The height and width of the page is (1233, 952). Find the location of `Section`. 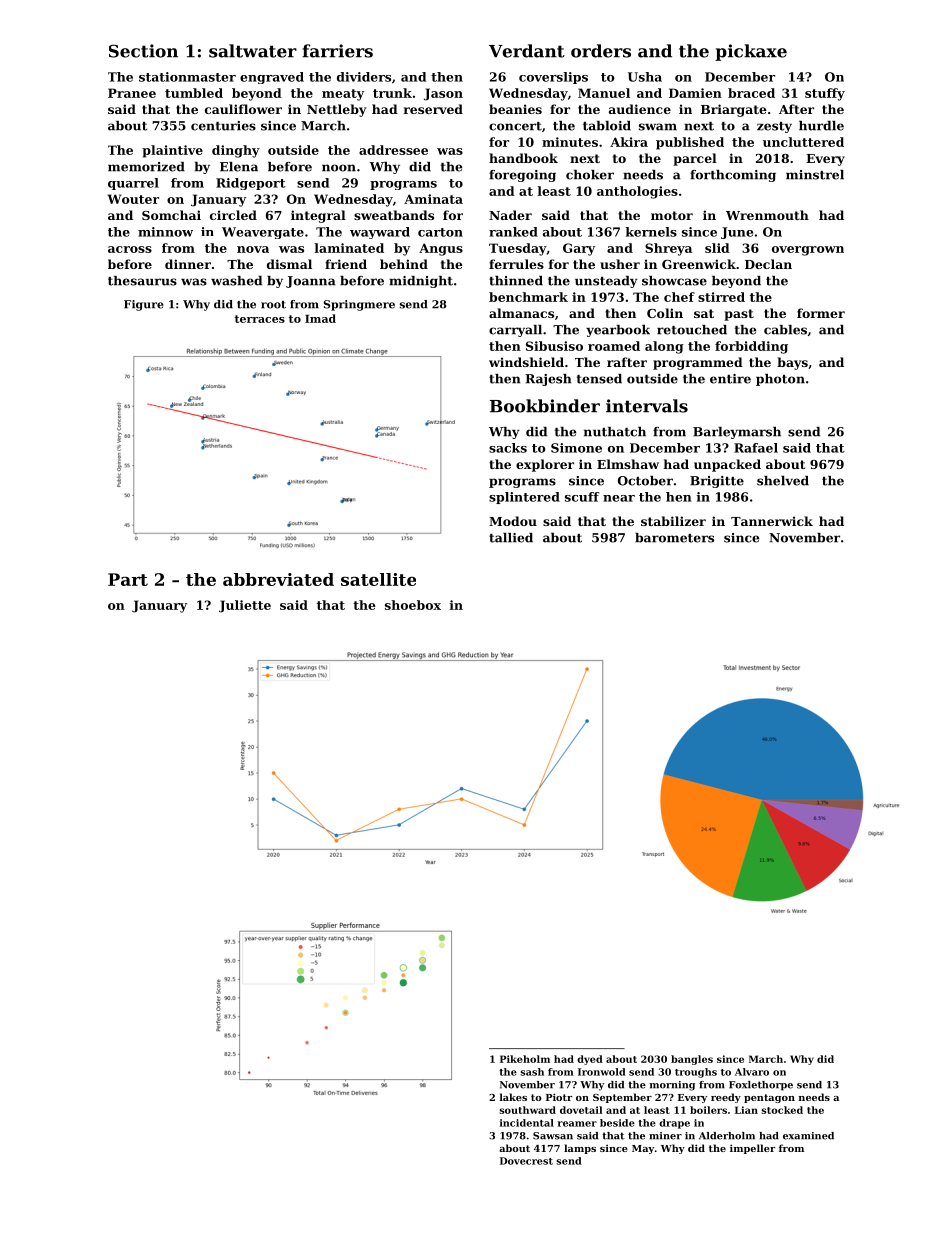

Section is located at coordinates (143, 51).
